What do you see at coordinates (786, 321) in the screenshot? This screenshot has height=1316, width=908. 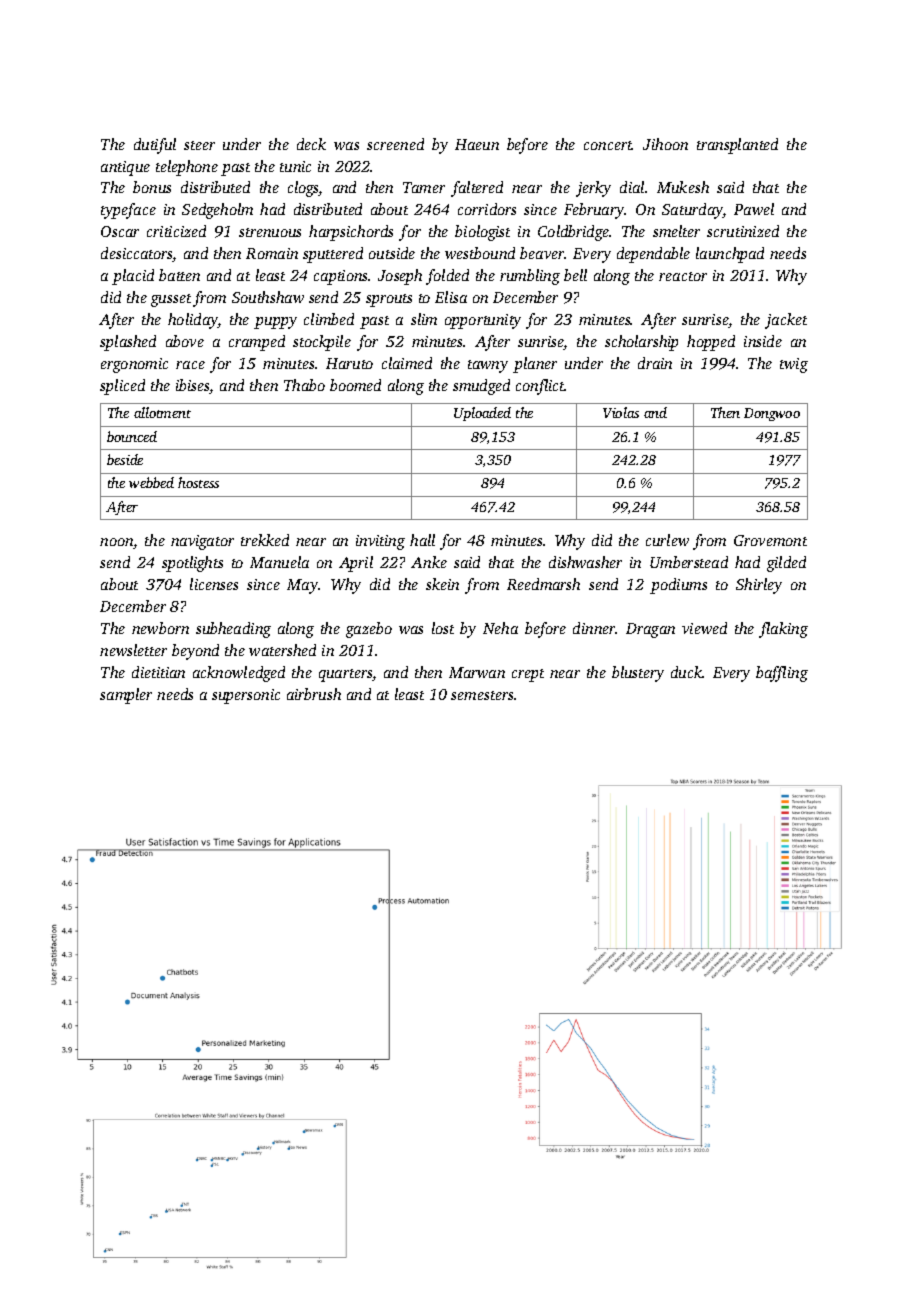 I see `jacket` at bounding box center [786, 321].
